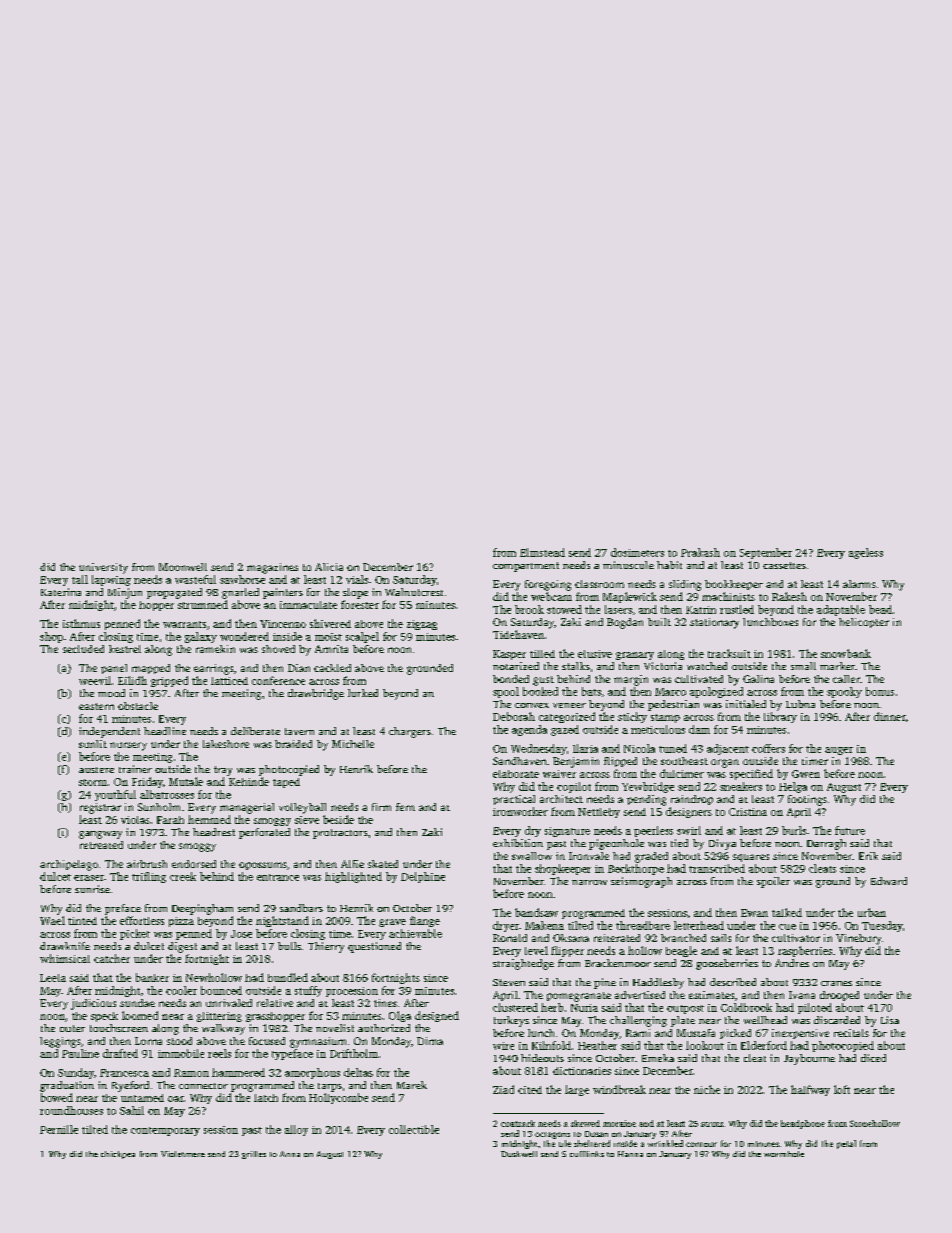  I want to click on exhibition, so click(518, 843).
